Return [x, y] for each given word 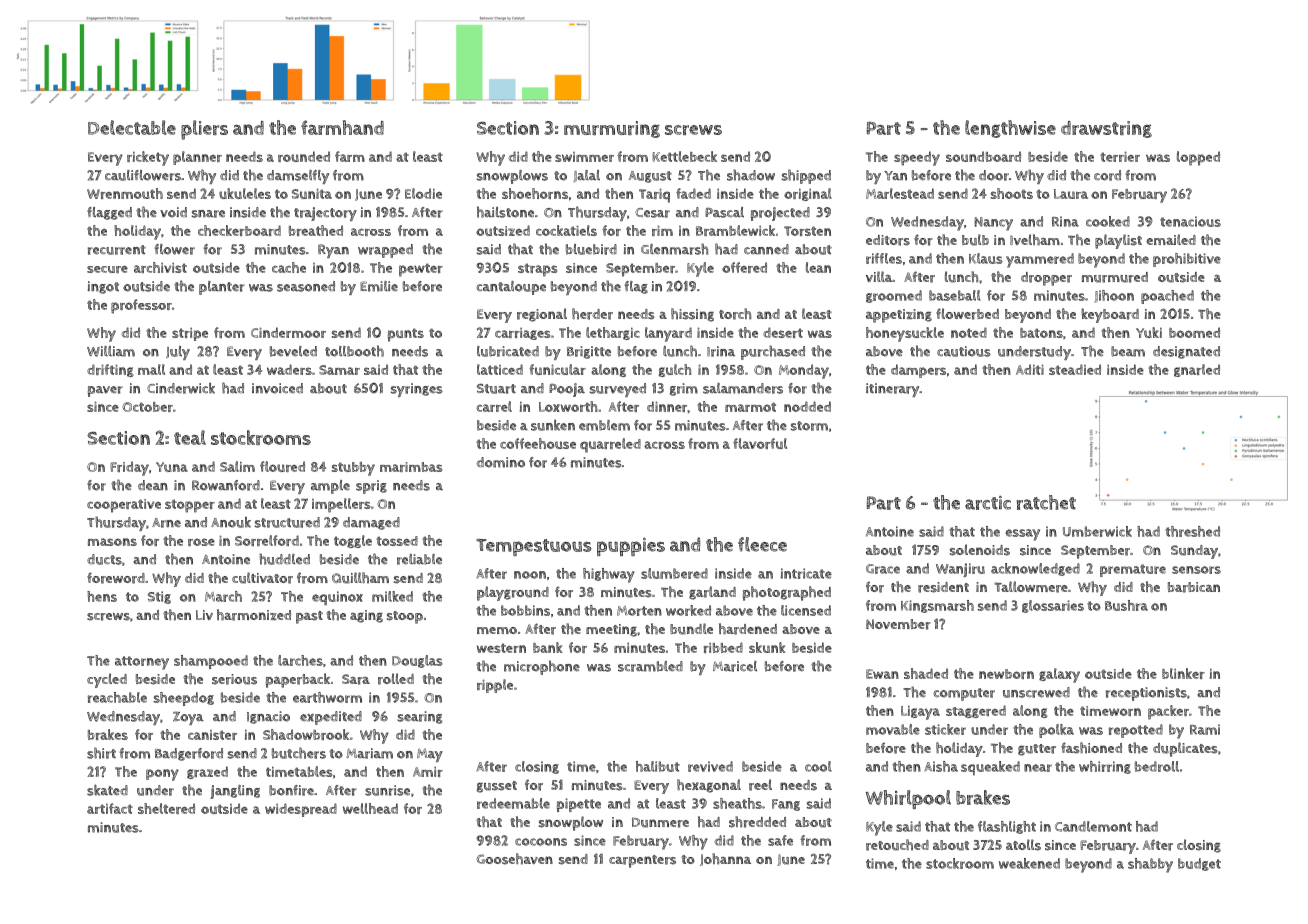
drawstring [1106, 129]
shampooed [211, 662]
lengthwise [1010, 129]
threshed [1192, 531]
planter [222, 288]
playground [513, 593]
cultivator [262, 578]
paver [105, 391]
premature [1133, 570]
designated [1186, 352]
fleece [762, 544]
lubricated [508, 351]
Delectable [132, 127]
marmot [750, 407]
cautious [964, 351]
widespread [301, 810]
